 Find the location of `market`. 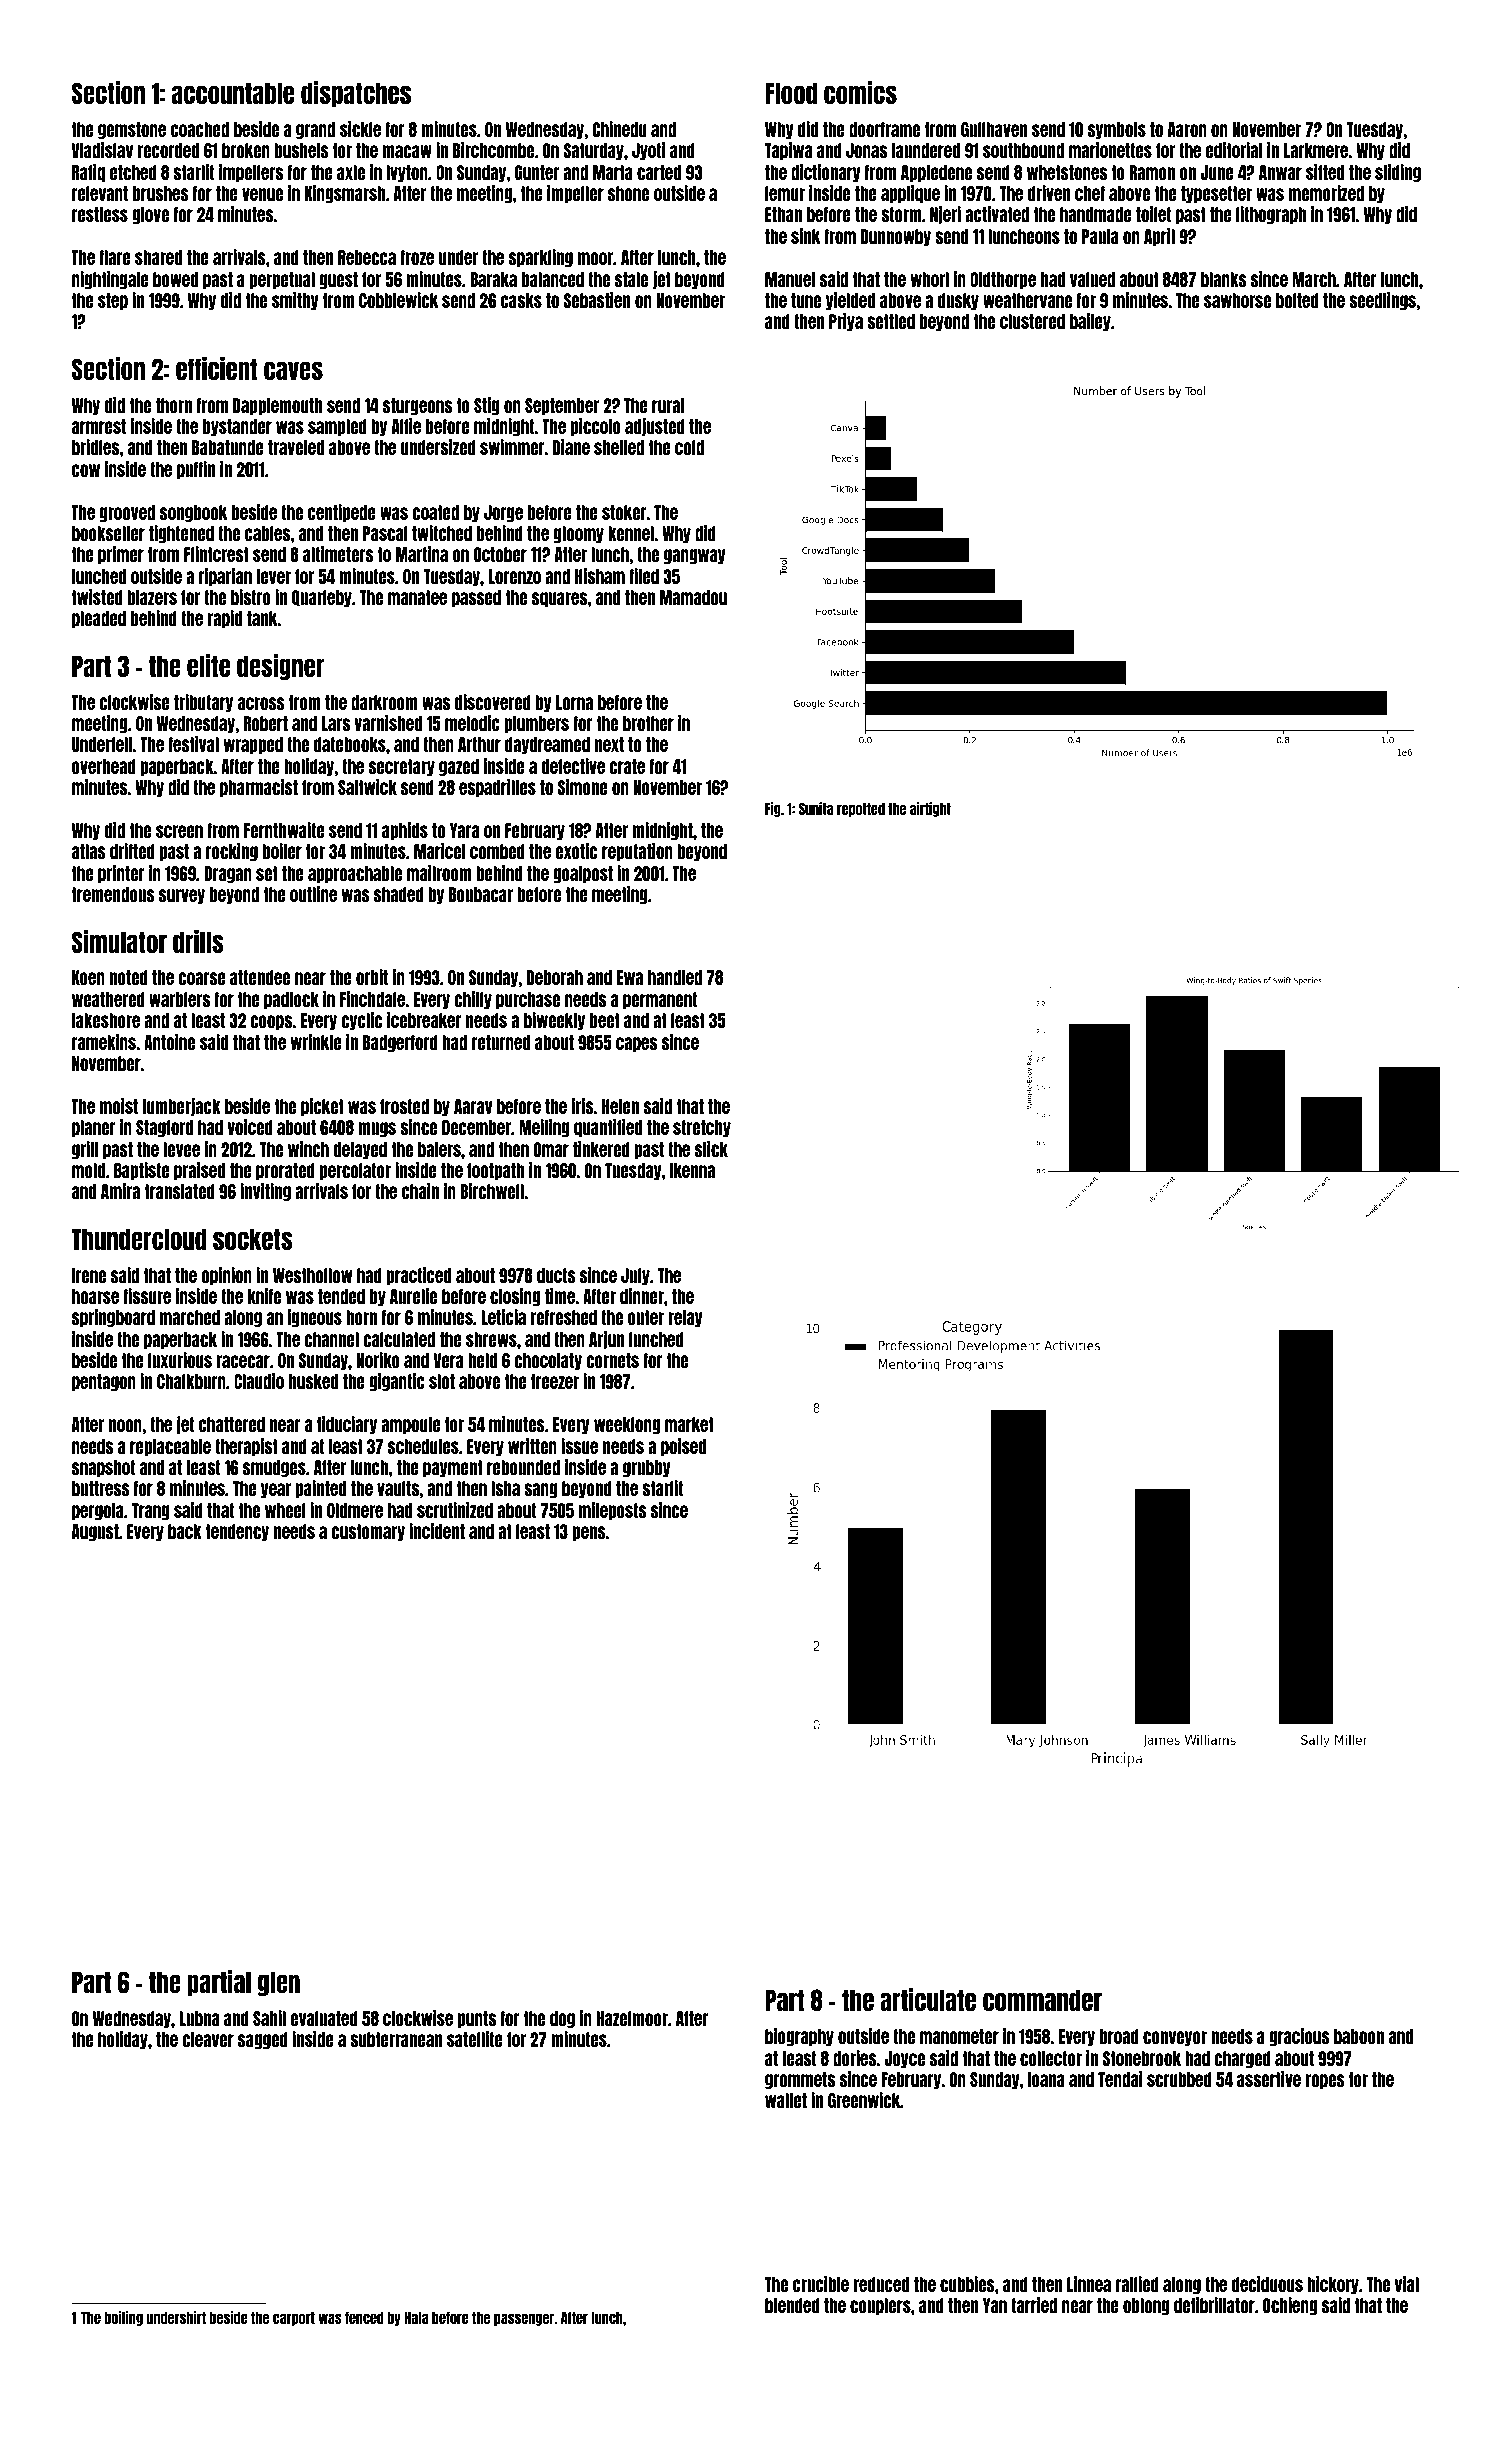

market is located at coordinates (689, 1424).
